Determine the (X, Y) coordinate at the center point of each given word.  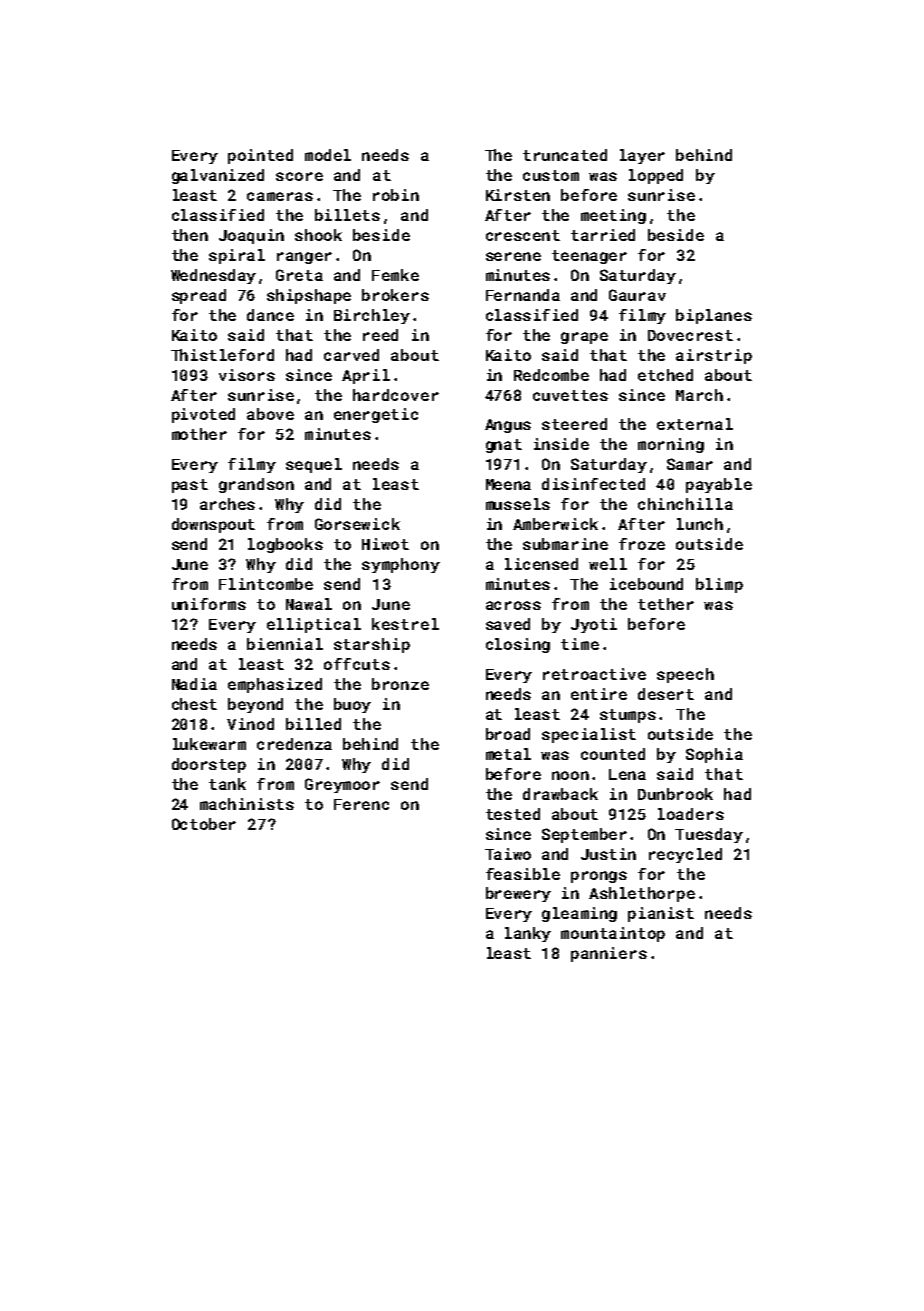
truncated (565, 155)
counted (613, 754)
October (204, 824)
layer (642, 156)
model (328, 155)
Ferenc (361, 804)
